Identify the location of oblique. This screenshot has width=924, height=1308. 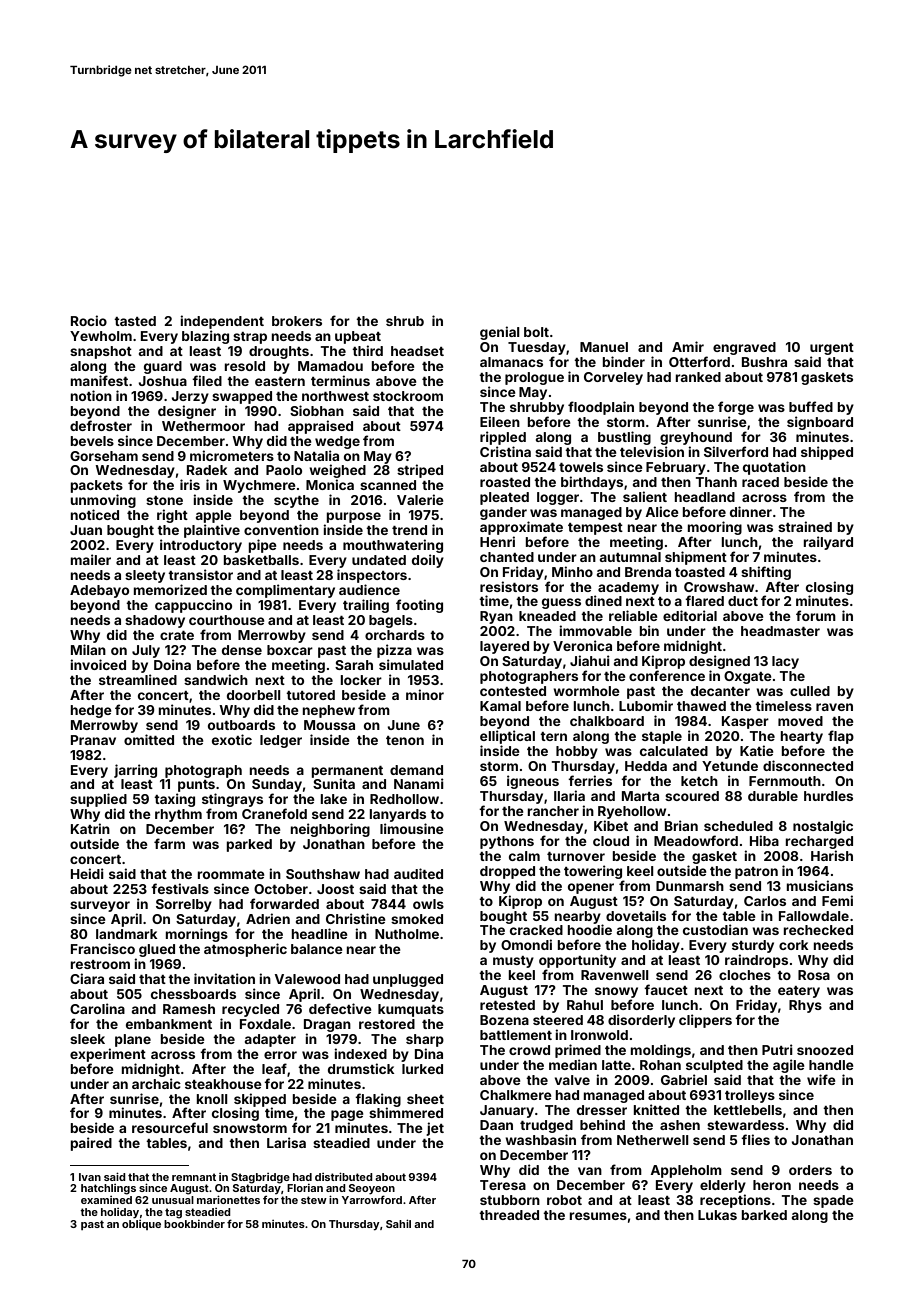
(141, 1225).
